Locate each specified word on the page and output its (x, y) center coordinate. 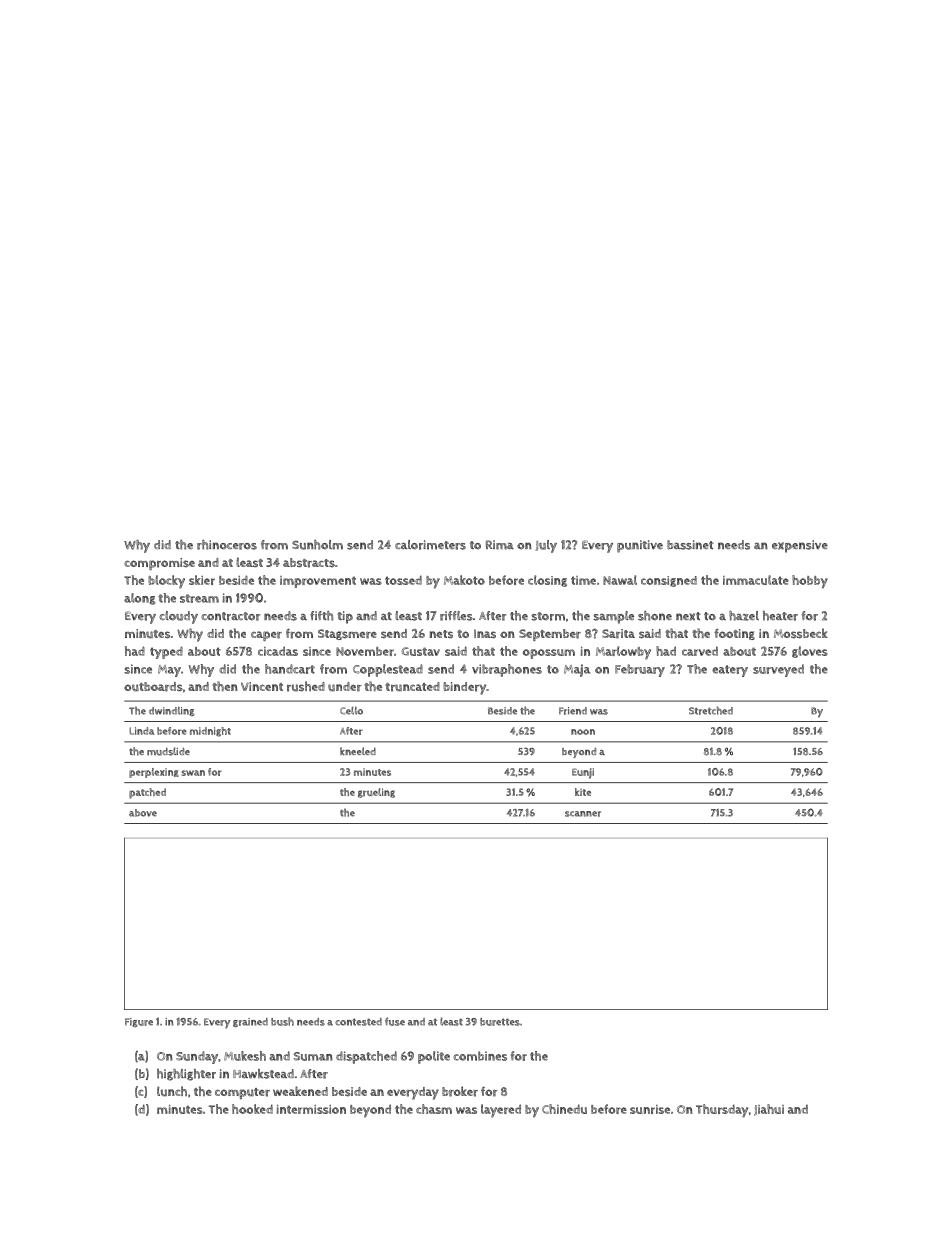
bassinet (690, 545)
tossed (403, 580)
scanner (583, 814)
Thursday (722, 1111)
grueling (376, 793)
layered (501, 1111)
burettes (500, 1022)
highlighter (186, 1075)
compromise (159, 564)
